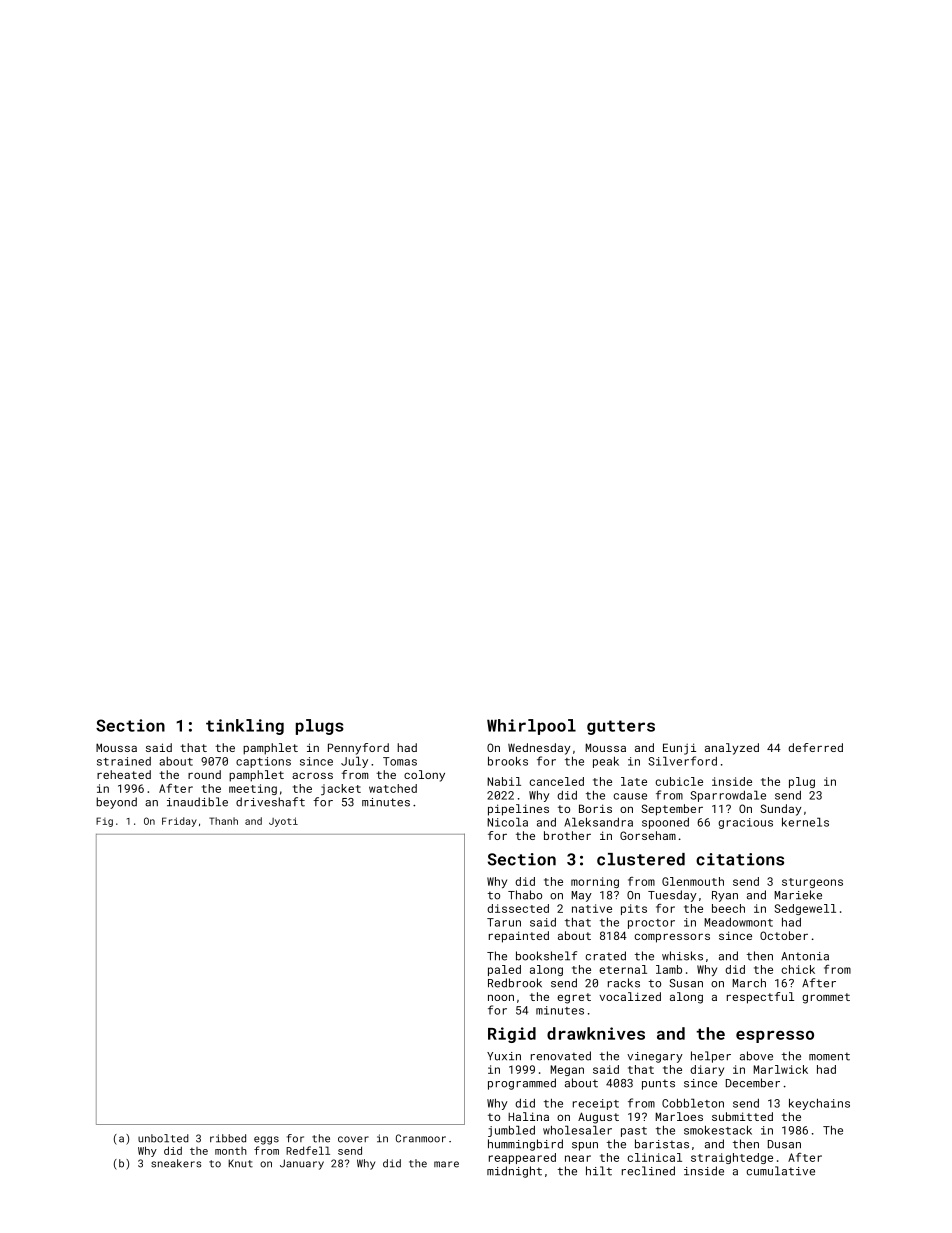 This screenshot has height=1233, width=952. I want to click on March, so click(749, 983).
